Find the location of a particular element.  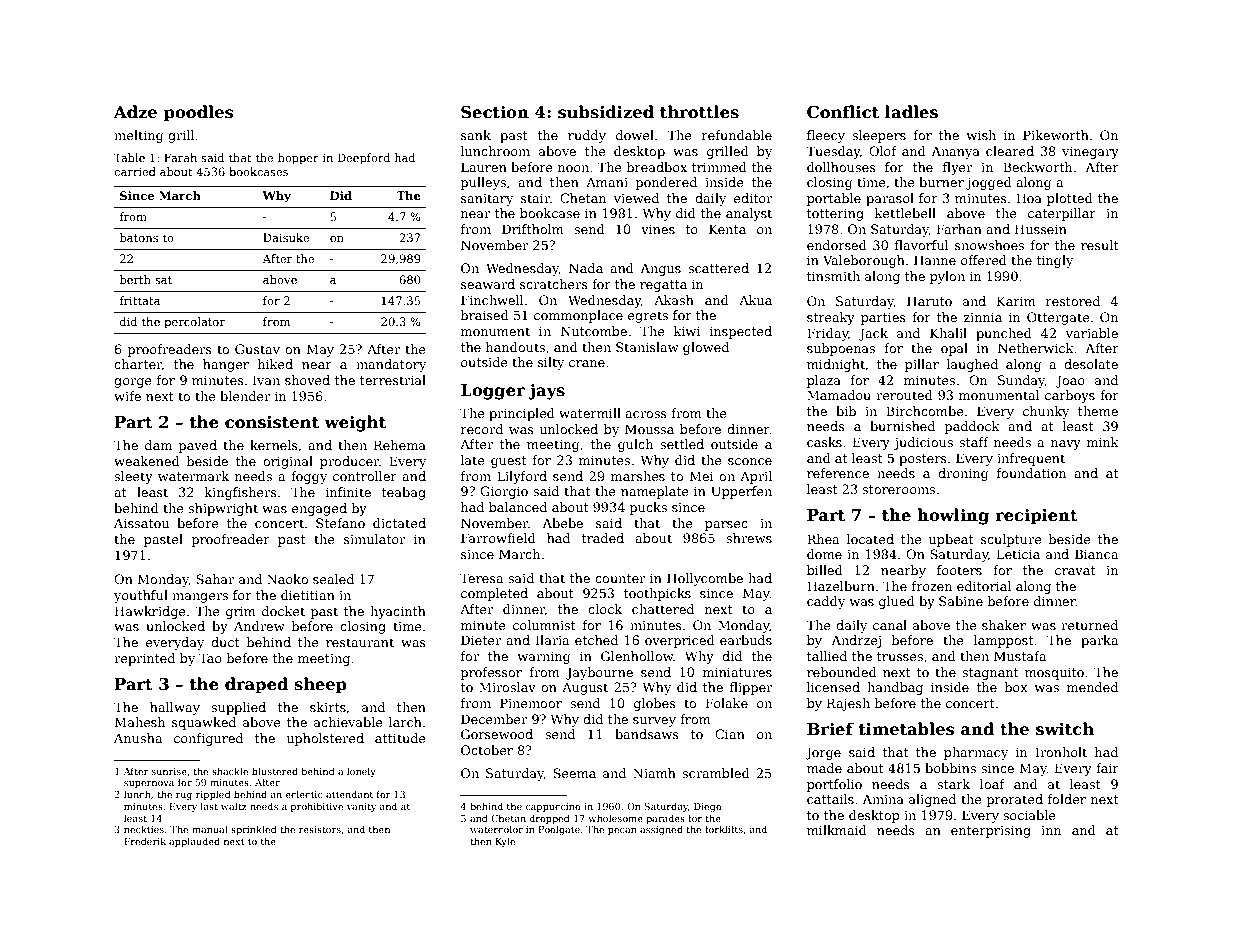

assigned is located at coordinates (661, 830).
